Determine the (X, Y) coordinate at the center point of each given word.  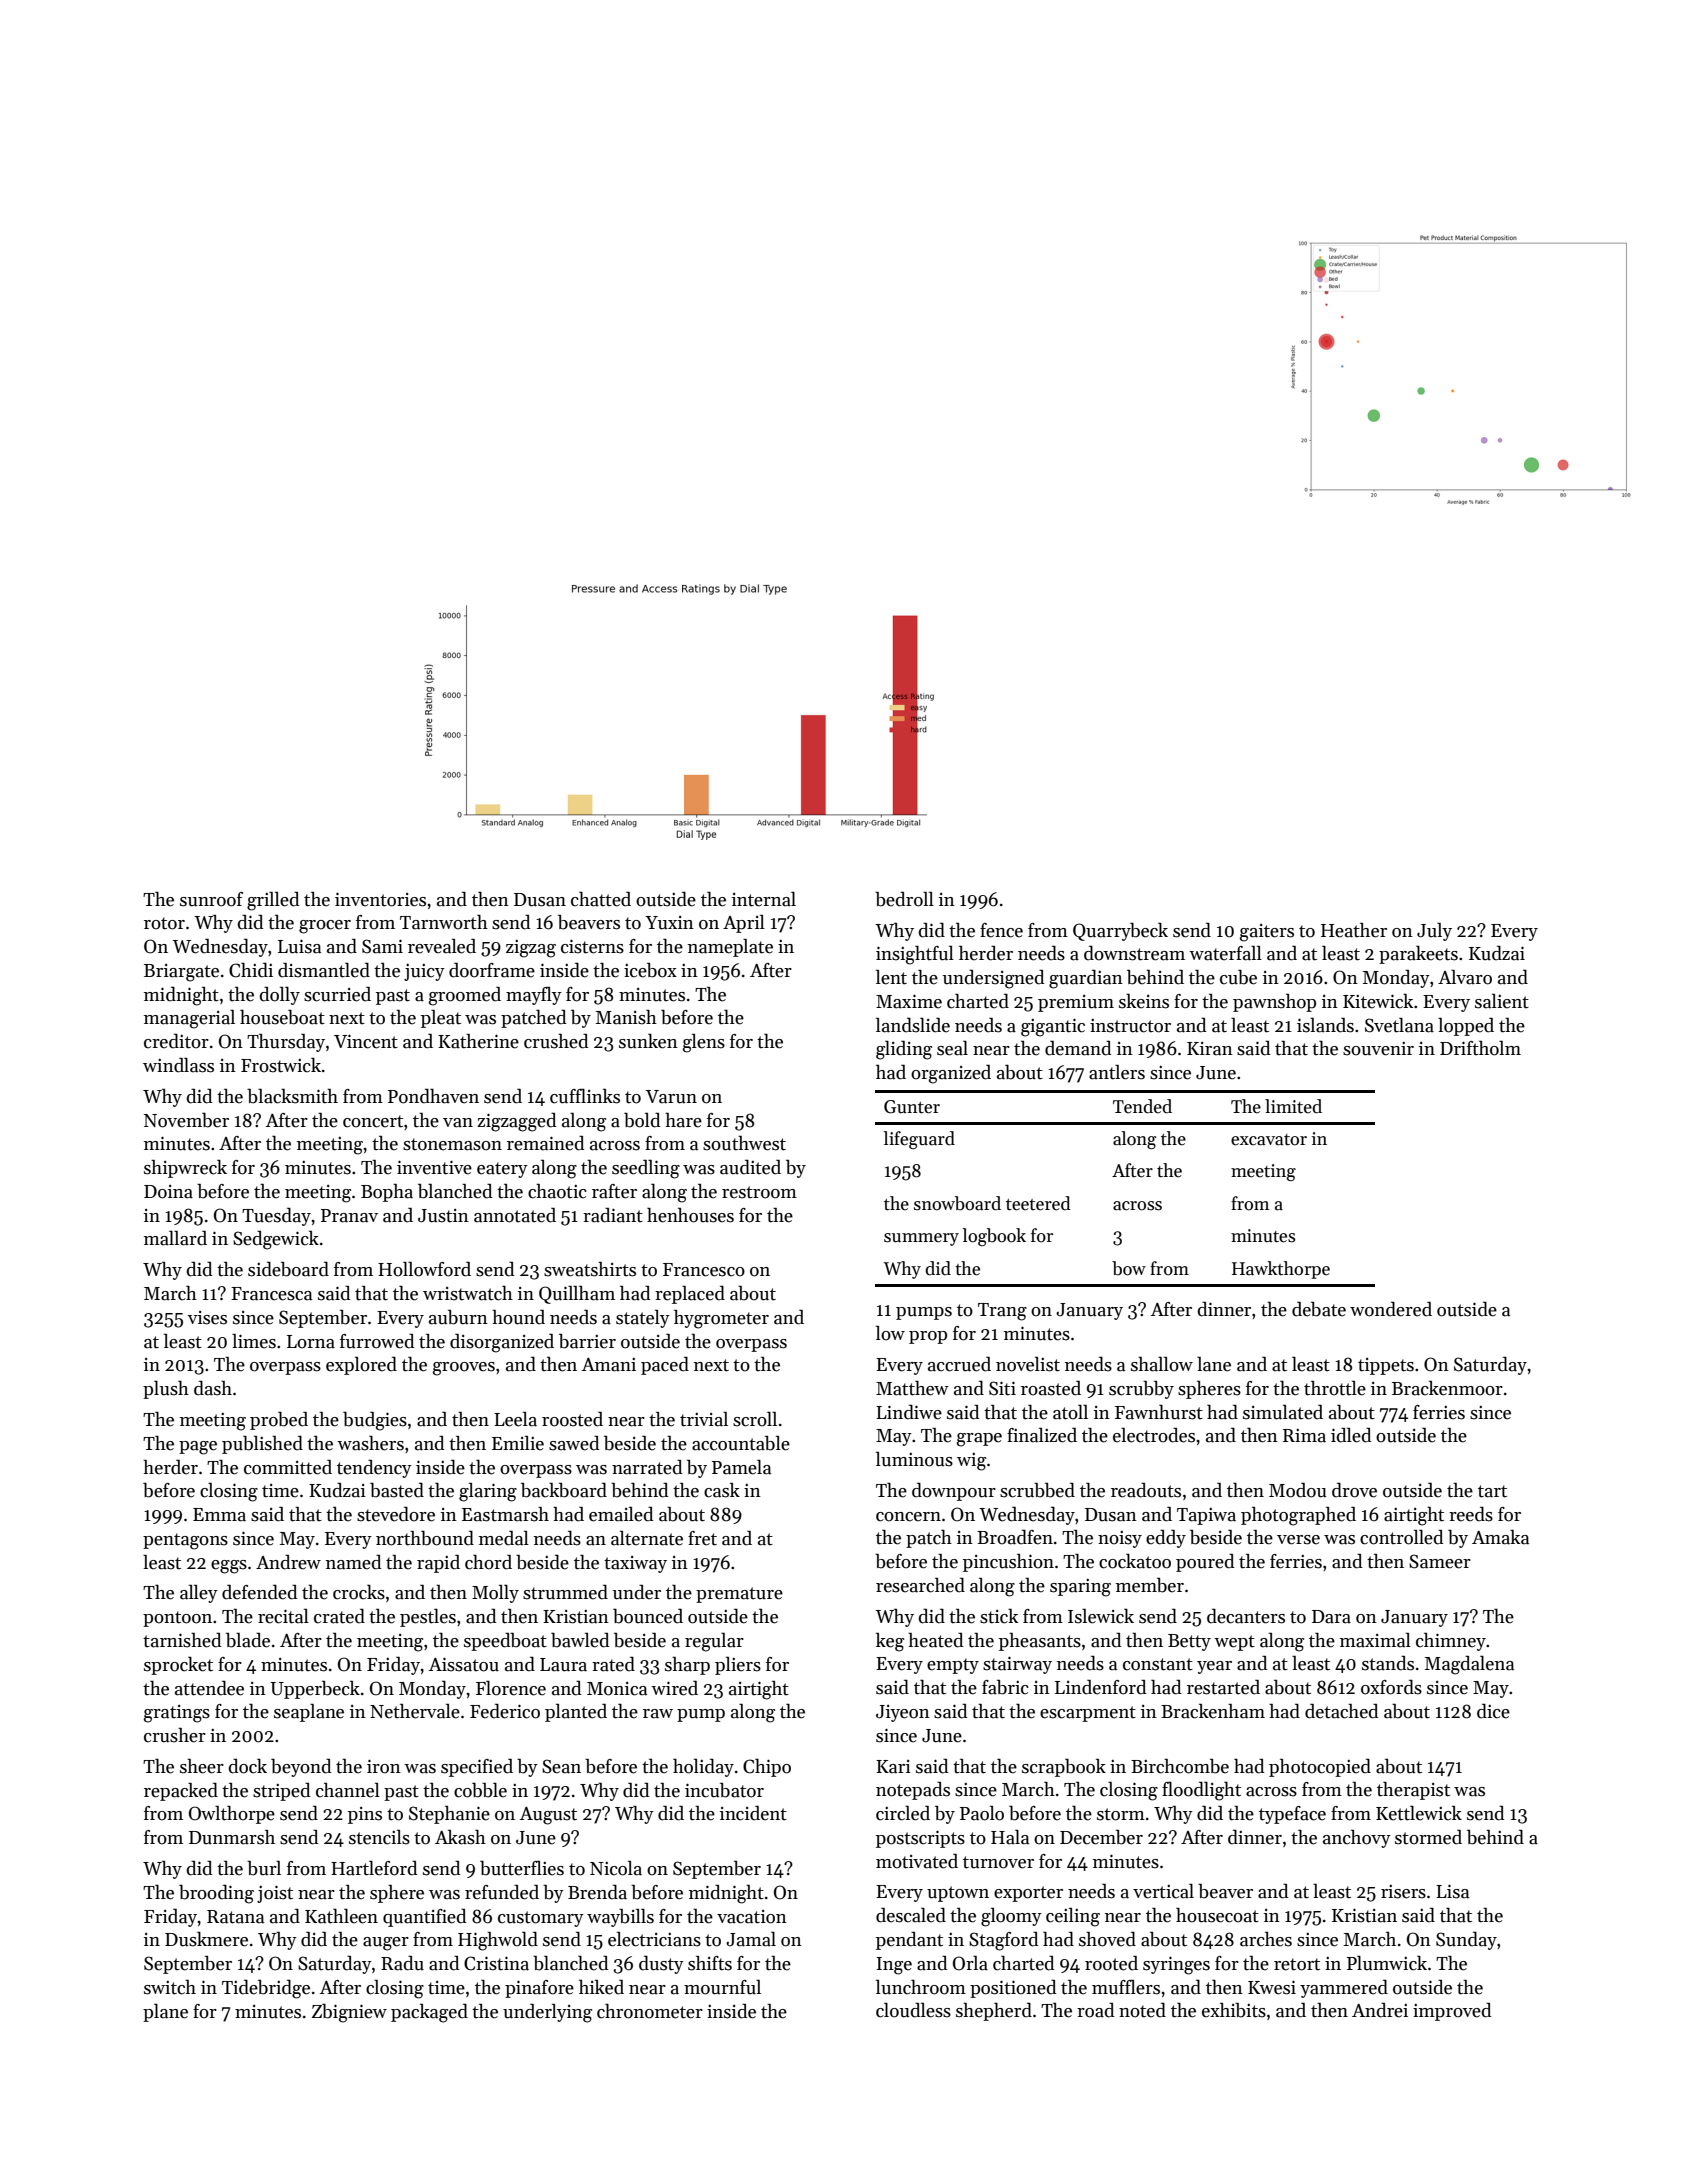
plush (166, 1389)
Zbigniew (349, 2013)
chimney (1451, 1641)
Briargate (181, 973)
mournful (722, 1987)
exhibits (1234, 2010)
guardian (1086, 979)
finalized (1042, 1435)
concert (373, 1121)
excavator (1269, 1140)
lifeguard (919, 1140)
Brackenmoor (1447, 1388)
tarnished (182, 1640)
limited (1293, 1106)
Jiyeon (903, 1713)
